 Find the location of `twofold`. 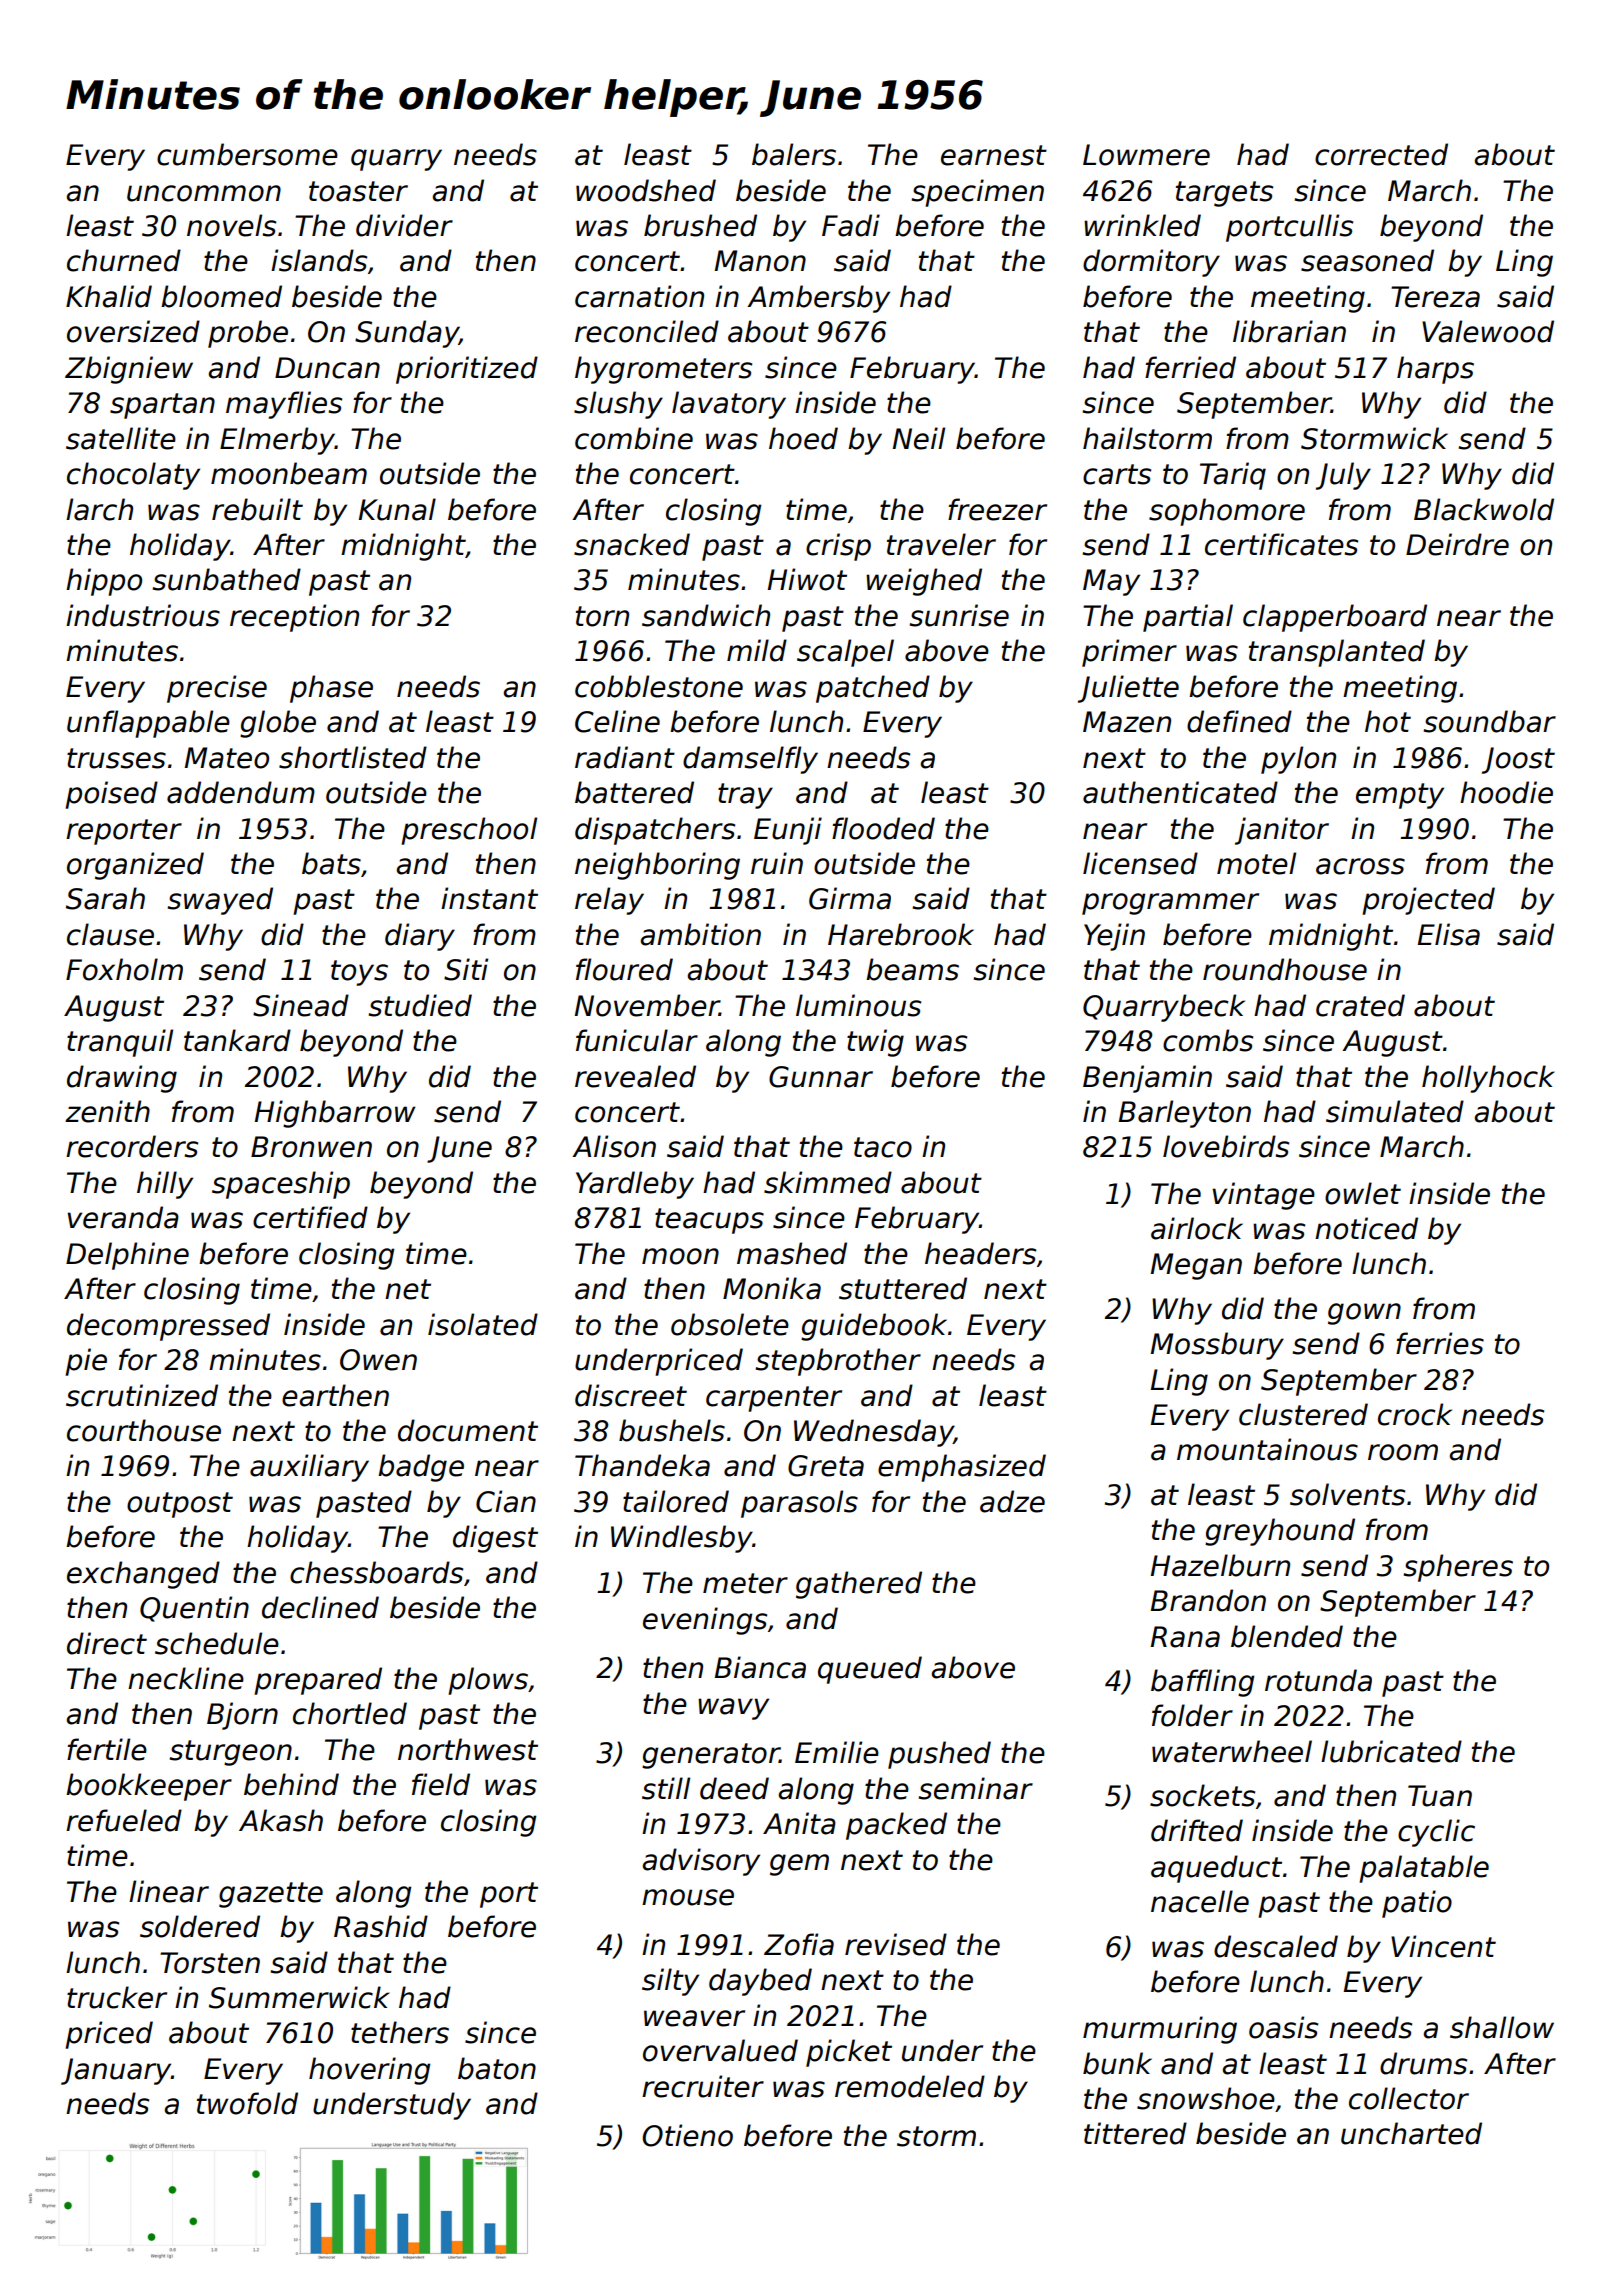

twofold is located at coordinates (247, 2103).
